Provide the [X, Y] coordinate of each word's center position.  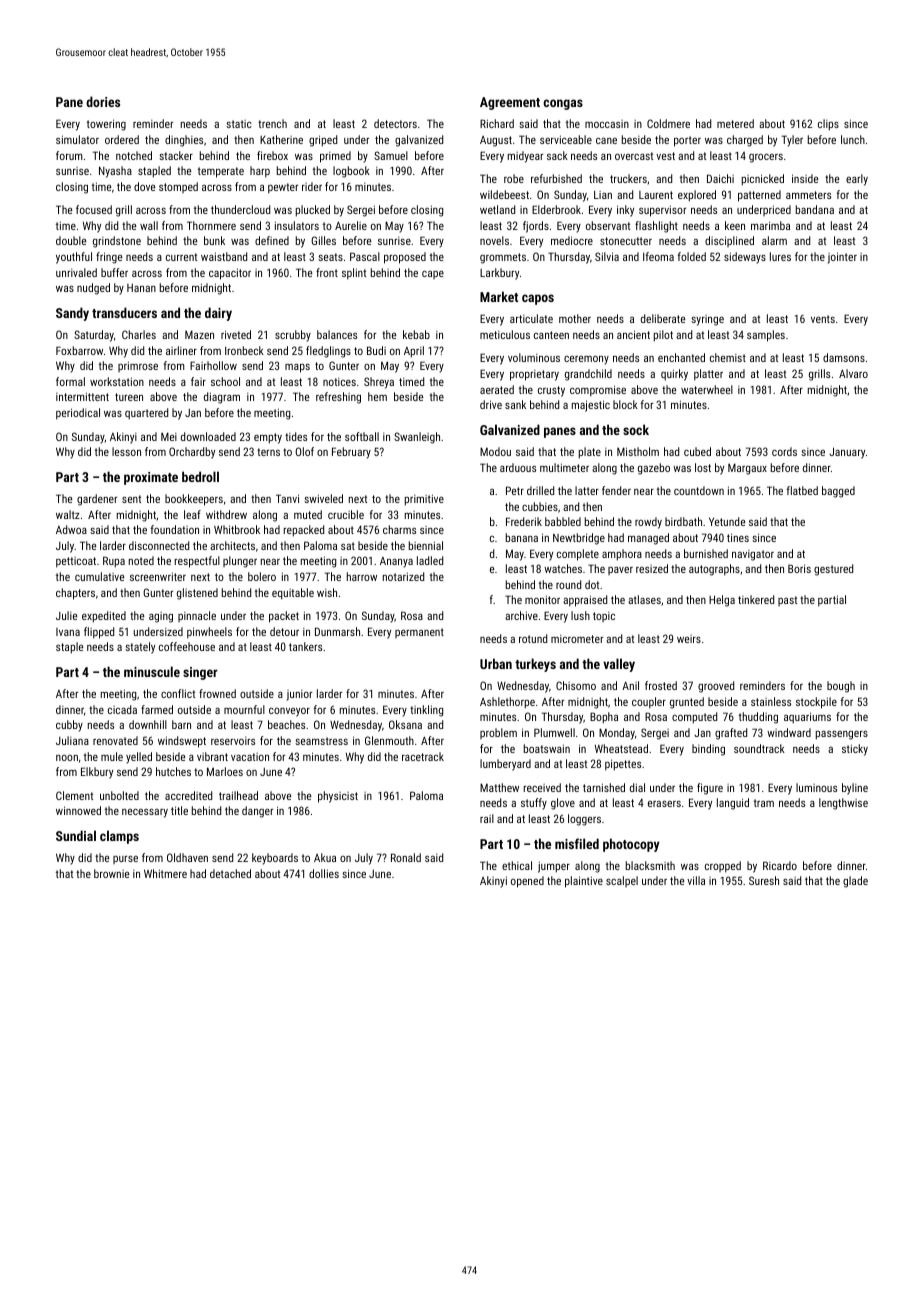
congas [563, 104]
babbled [563, 521]
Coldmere [668, 123]
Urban [496, 663]
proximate [151, 478]
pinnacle [197, 616]
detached [230, 873]
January [847, 453]
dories [103, 101]
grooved [716, 687]
